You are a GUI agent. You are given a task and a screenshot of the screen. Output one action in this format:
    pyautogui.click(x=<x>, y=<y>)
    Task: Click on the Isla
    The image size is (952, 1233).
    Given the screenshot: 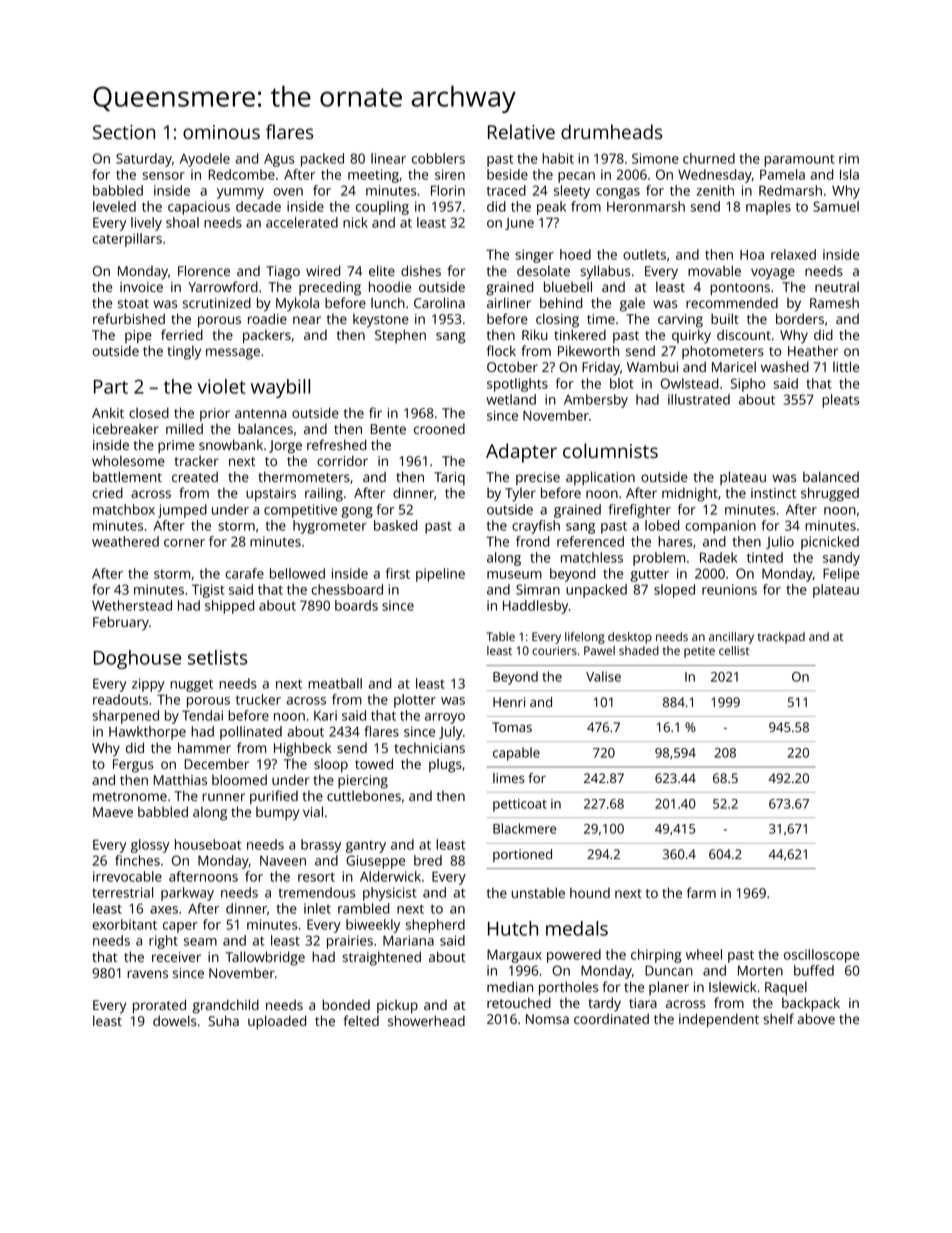 What is the action you would take?
    pyautogui.click(x=849, y=174)
